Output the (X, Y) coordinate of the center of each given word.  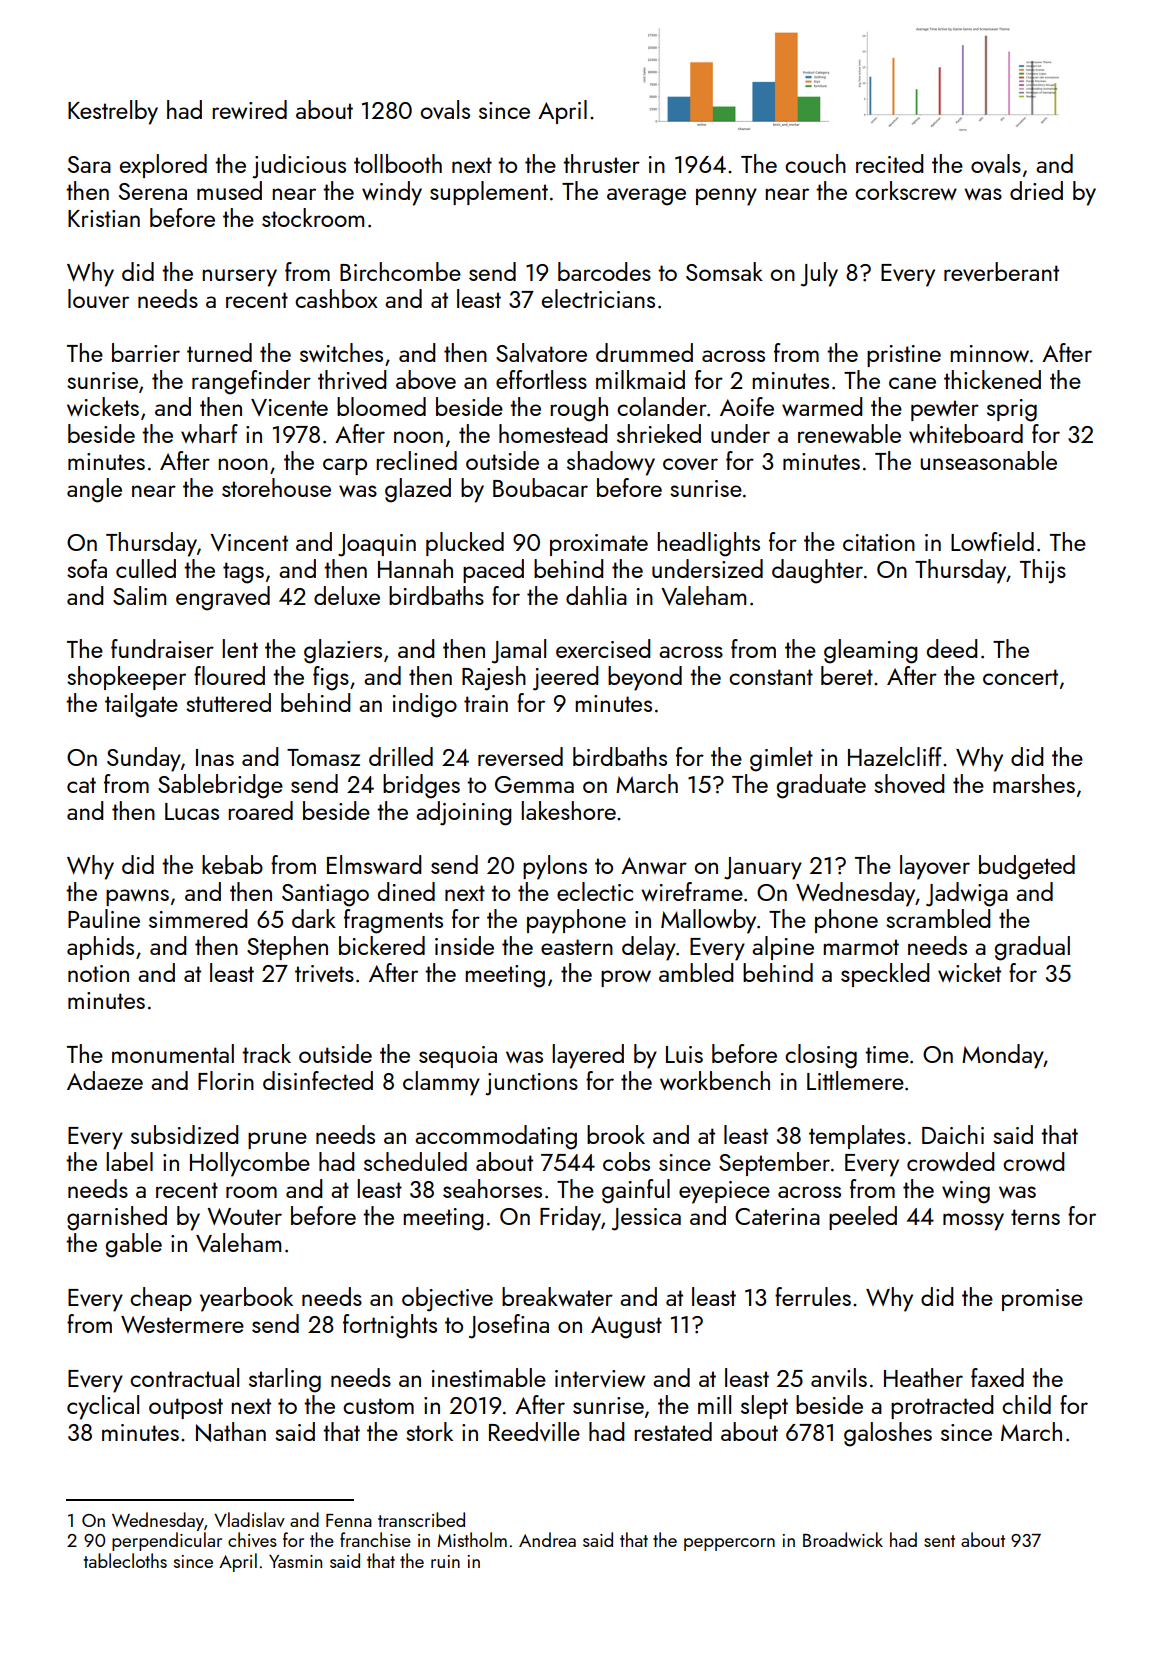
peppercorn (729, 1544)
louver (98, 298)
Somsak (724, 271)
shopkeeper (126, 678)
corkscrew (906, 190)
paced (493, 571)
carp (345, 466)
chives (252, 1539)
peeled (863, 1218)
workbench (715, 1080)
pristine (904, 356)
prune (277, 1140)
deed (952, 648)
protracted (942, 1407)
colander (662, 406)
